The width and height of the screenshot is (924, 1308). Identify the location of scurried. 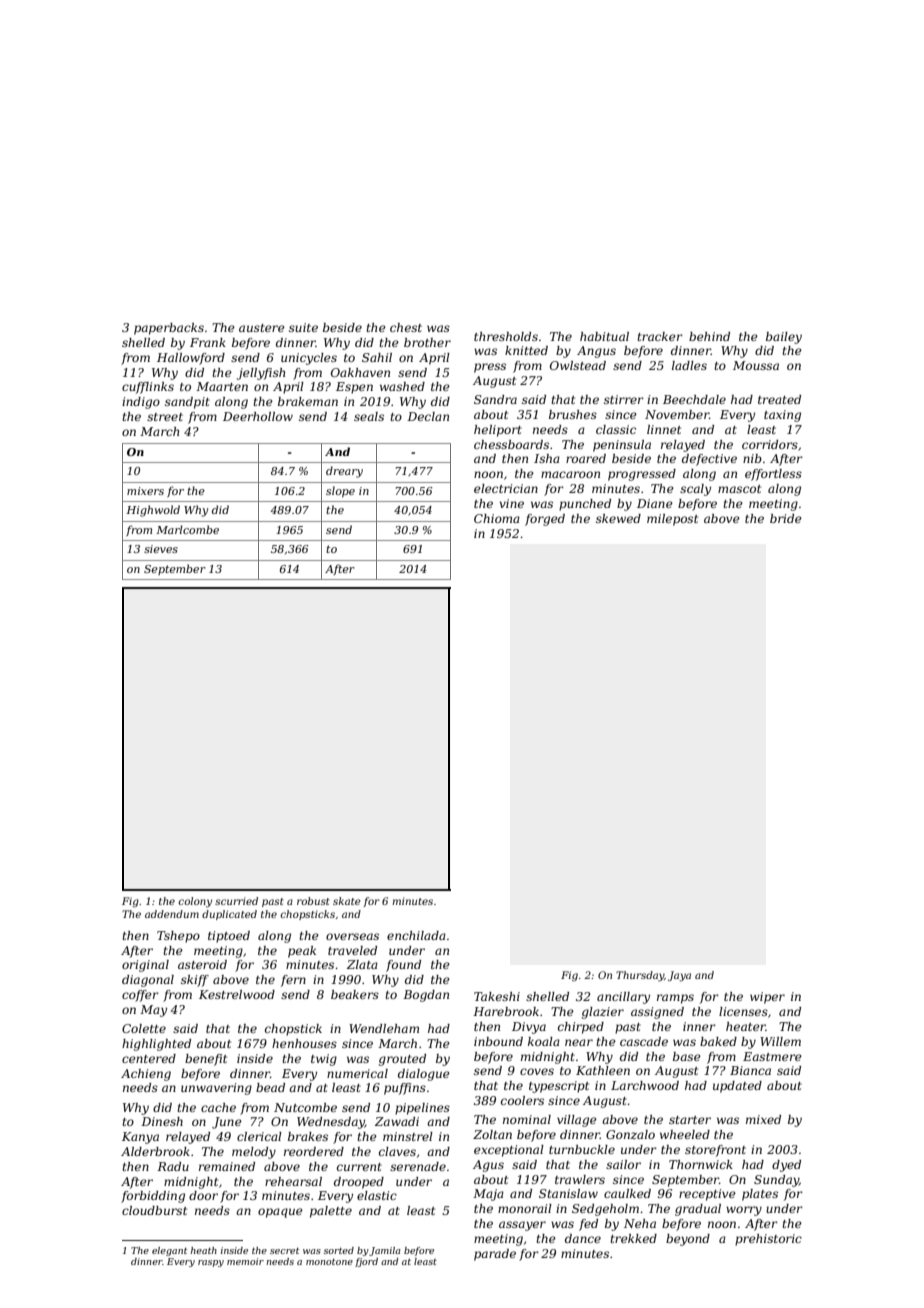
(236, 901).
